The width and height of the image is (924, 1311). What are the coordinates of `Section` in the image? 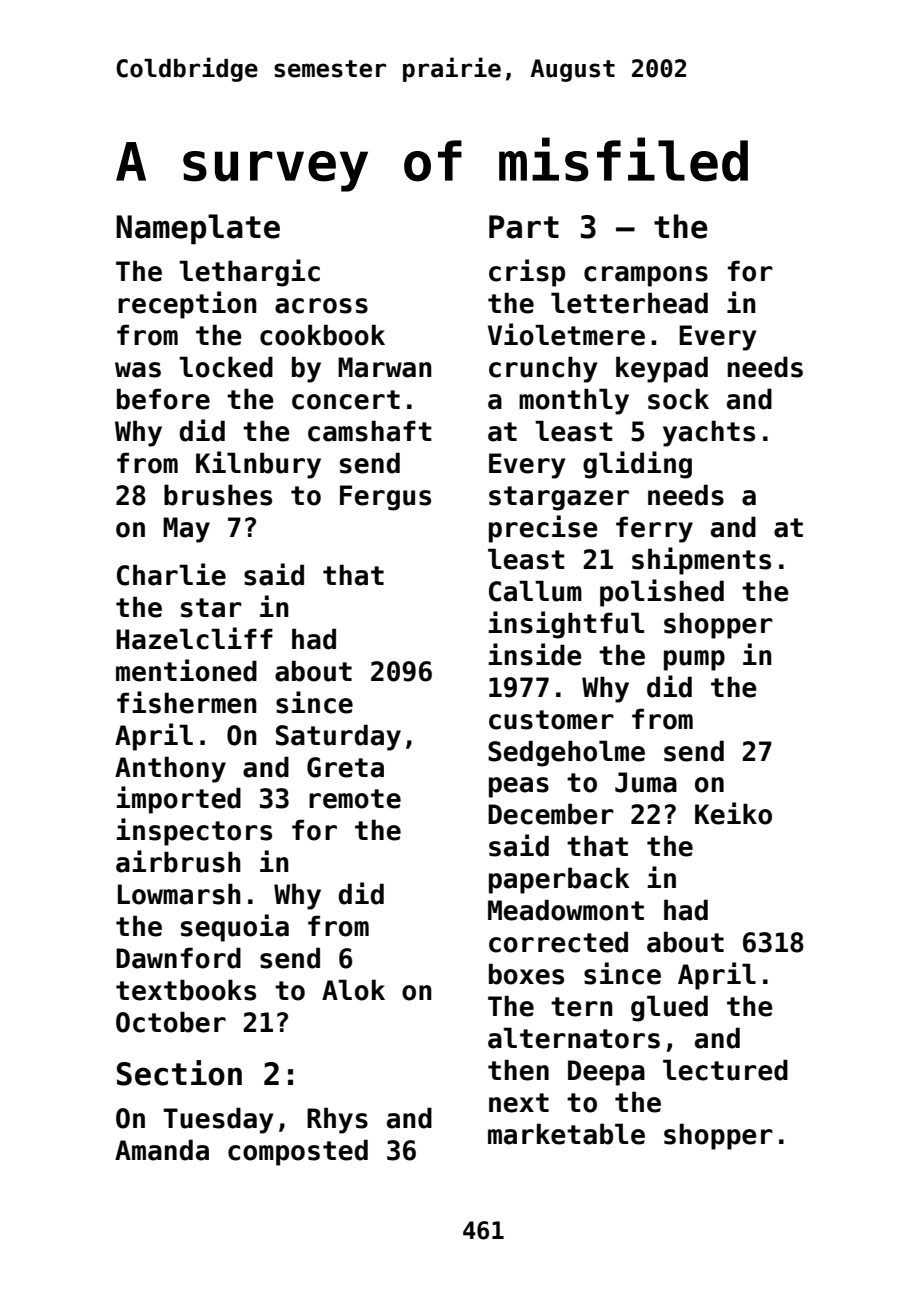 It's located at (179, 1073).
